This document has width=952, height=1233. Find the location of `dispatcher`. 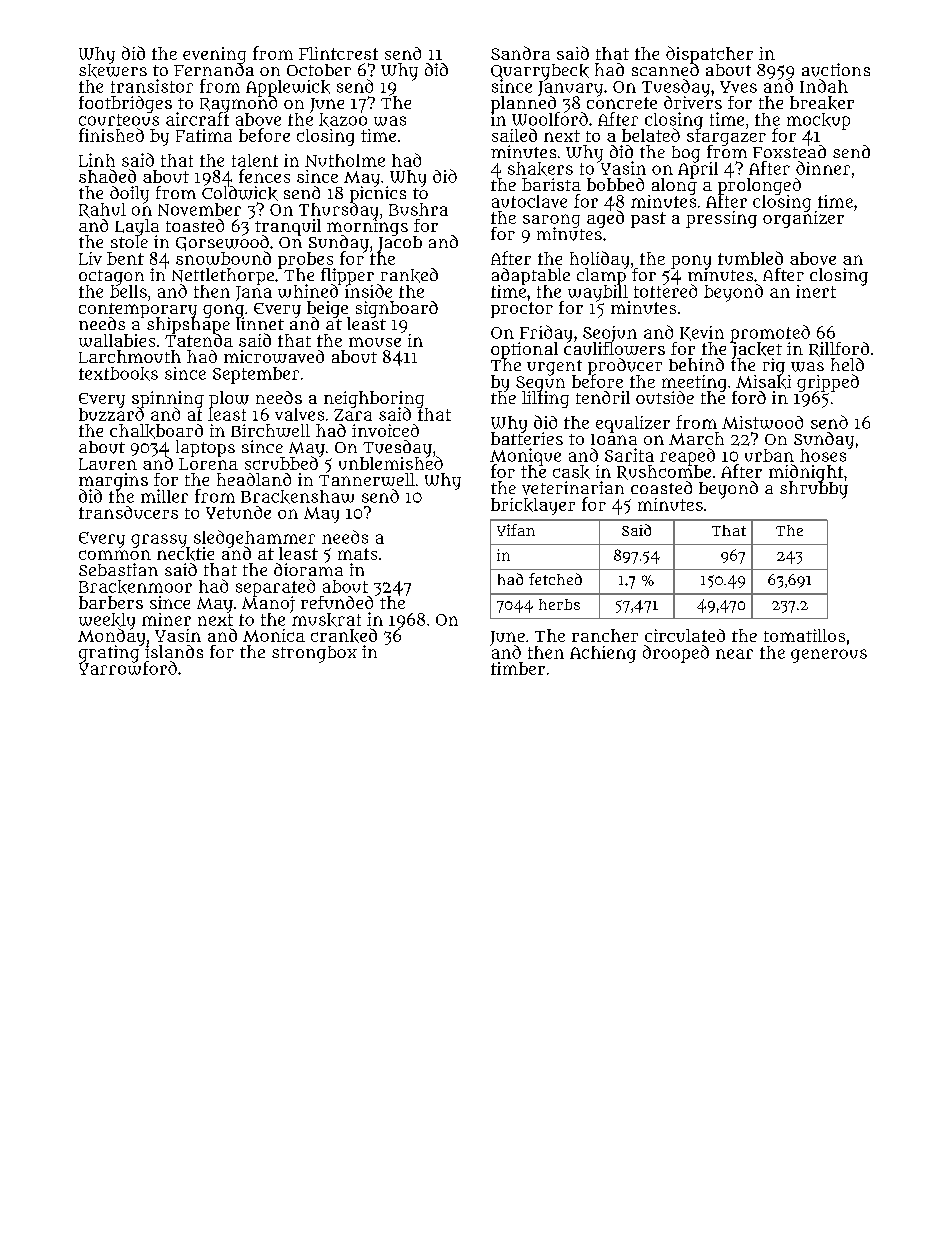

dispatcher is located at coordinates (709, 54).
